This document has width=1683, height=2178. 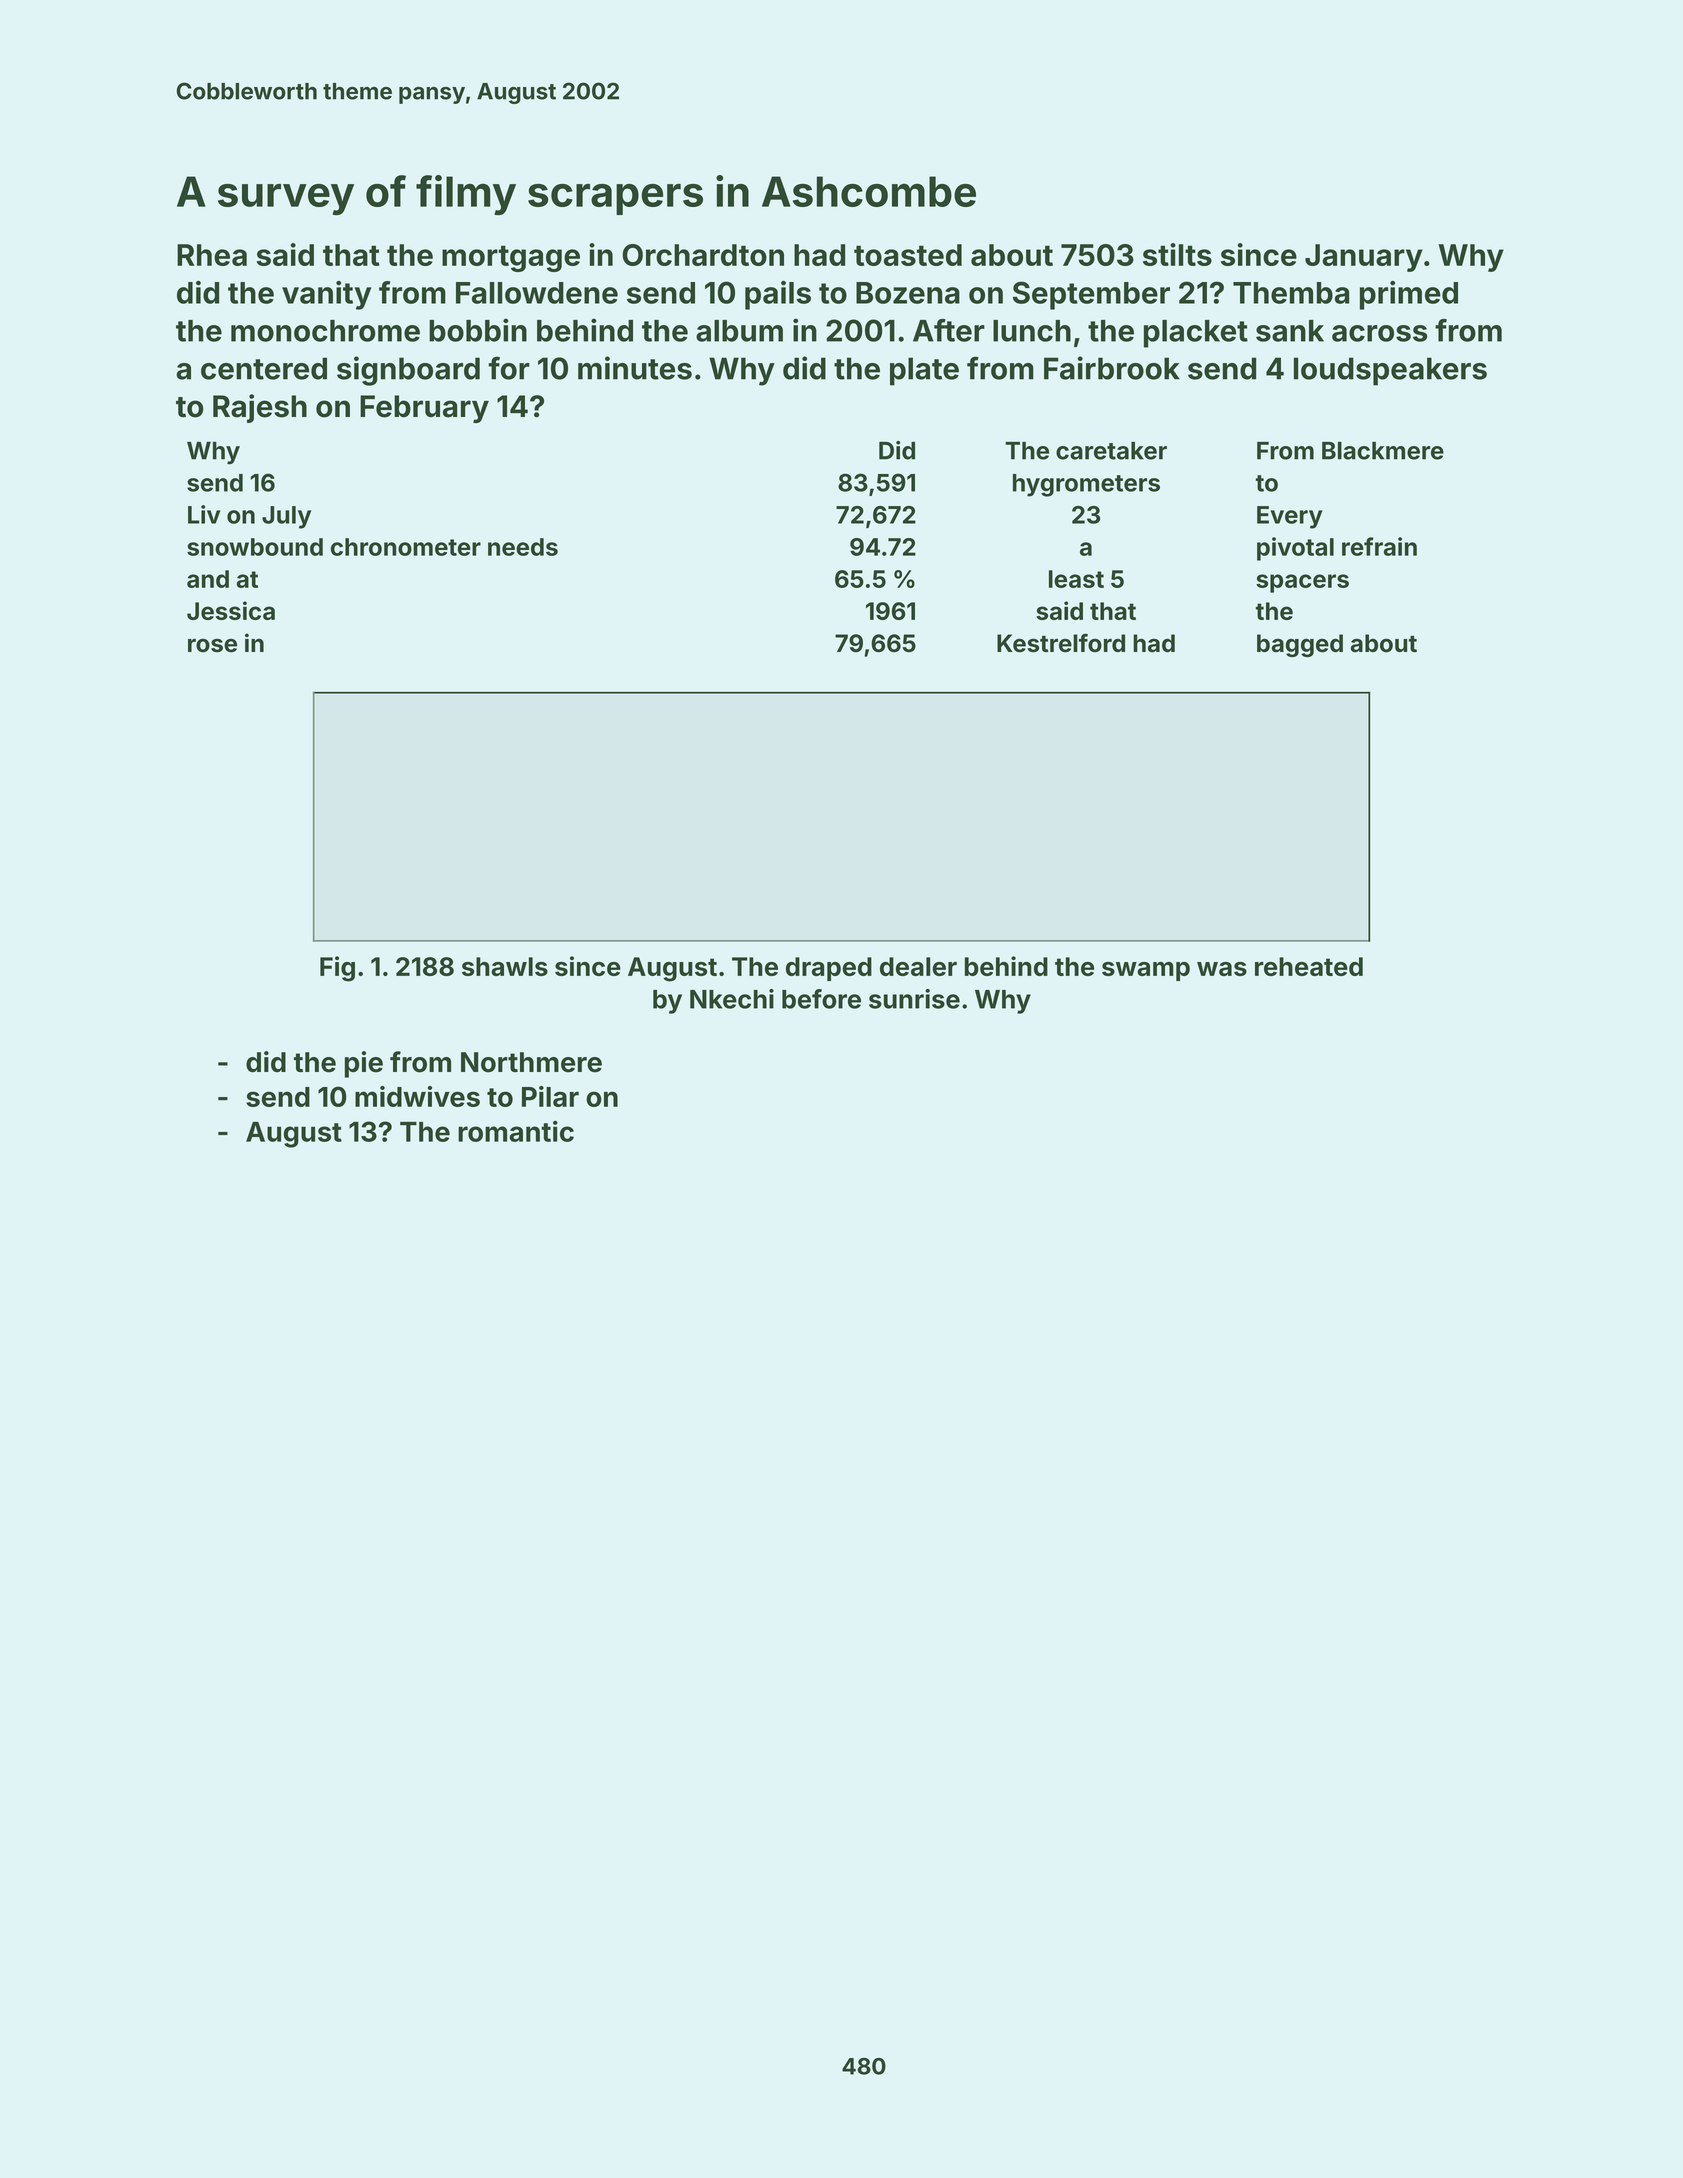 What do you see at coordinates (1076, 579) in the document?
I see `least` at bounding box center [1076, 579].
